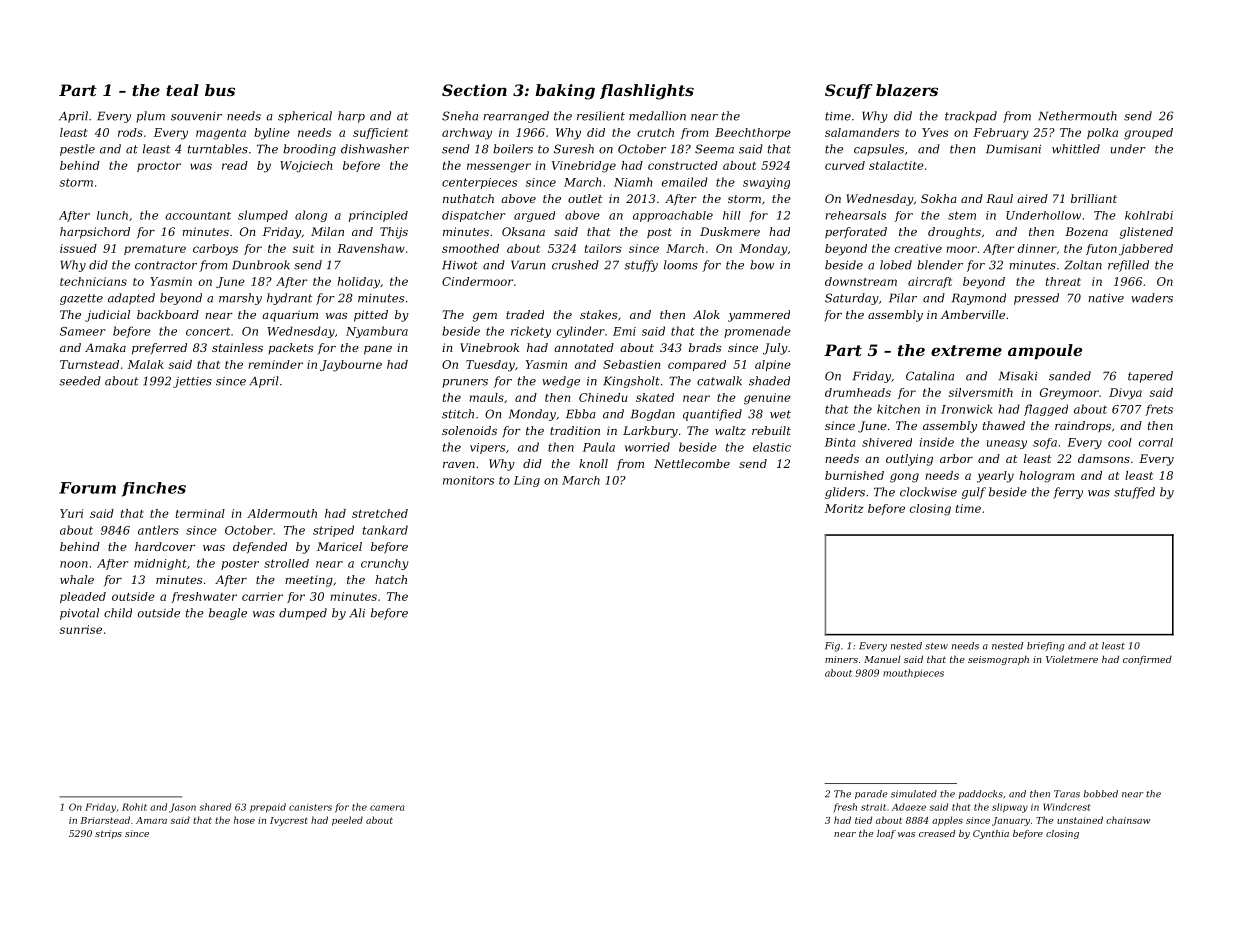 The width and height of the screenshot is (1233, 952). Describe the element at coordinates (871, 794) in the screenshot. I see `parade` at that location.
